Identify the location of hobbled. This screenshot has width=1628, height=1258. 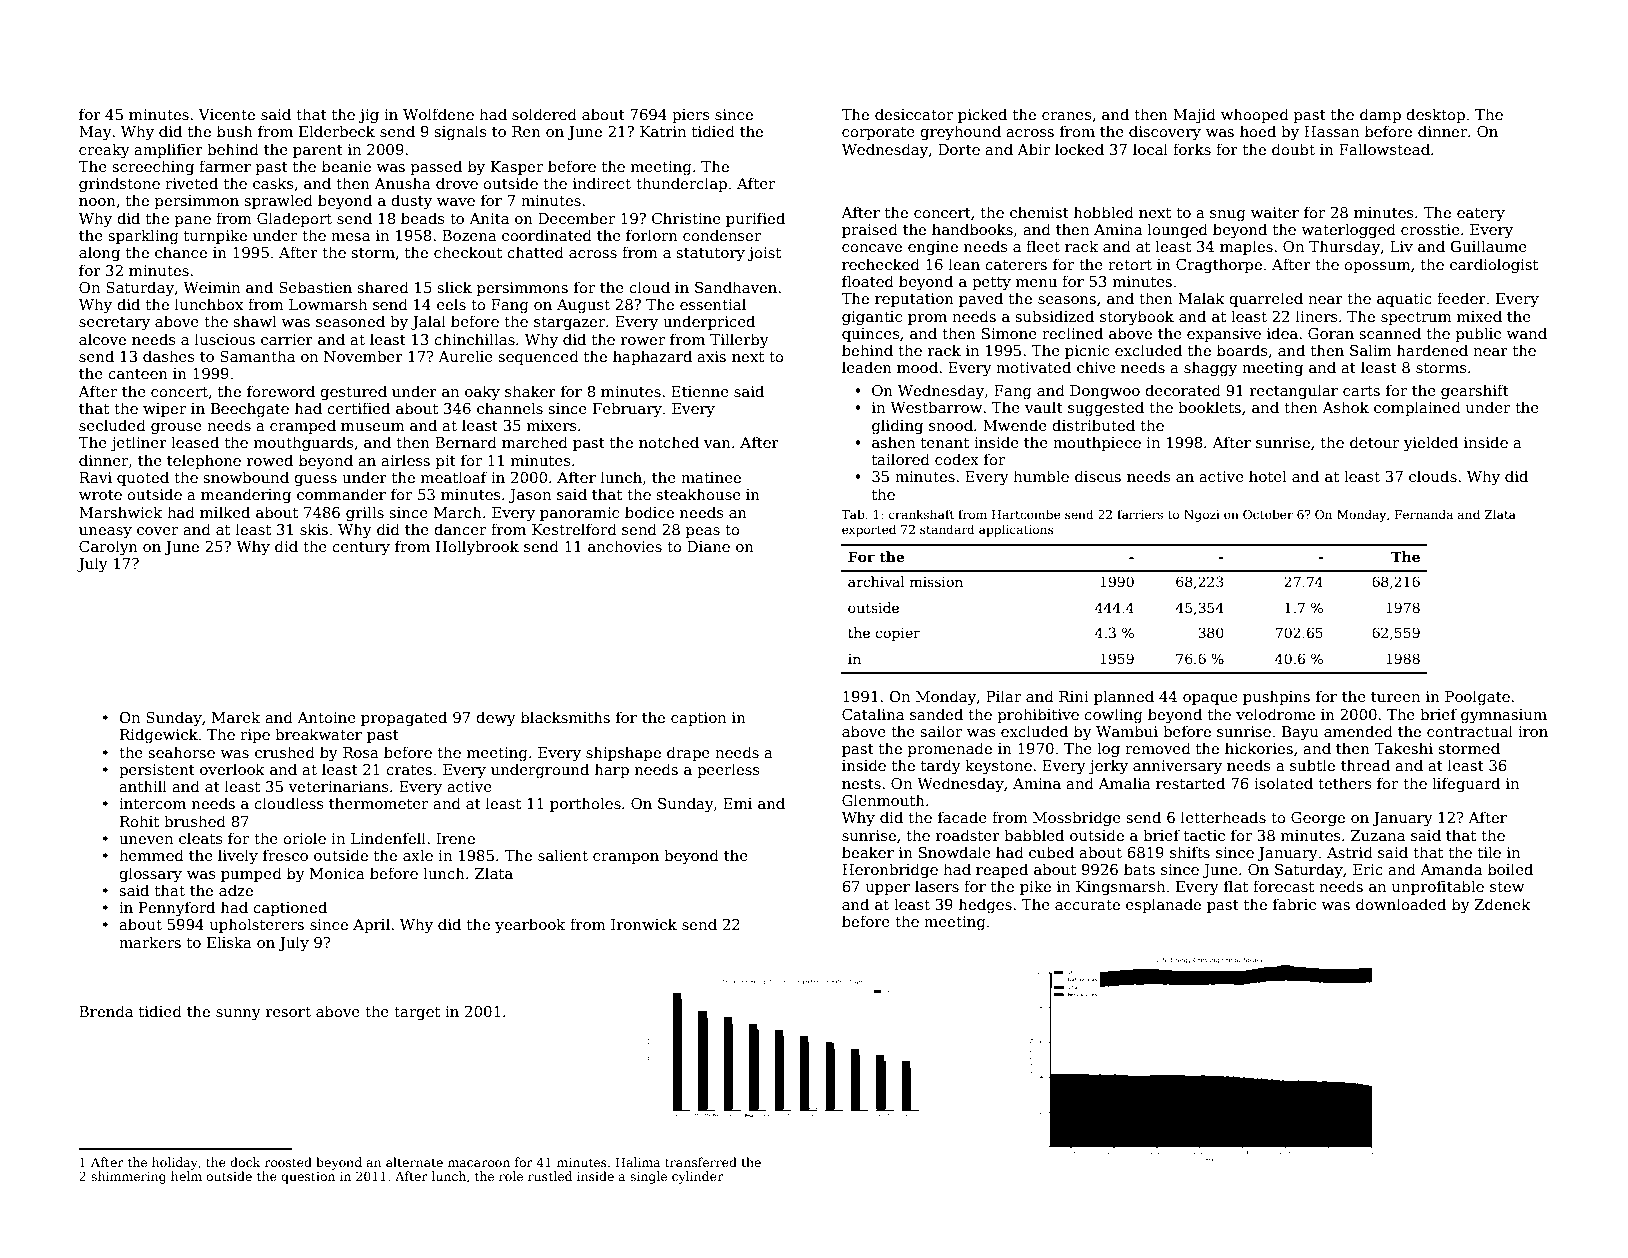
(1104, 212).
